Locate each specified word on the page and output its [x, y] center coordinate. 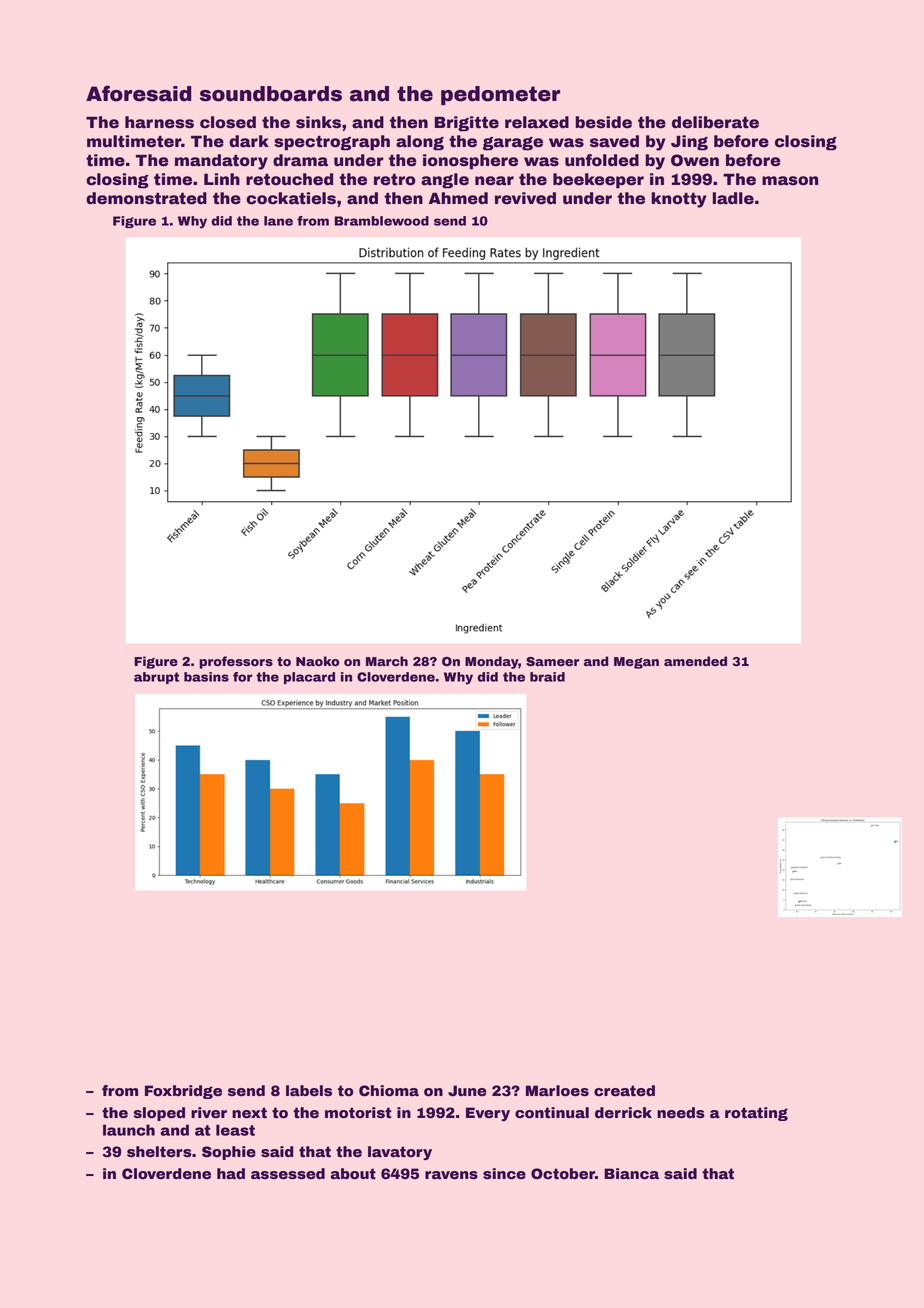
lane [278, 221]
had [231, 1174]
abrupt [156, 678]
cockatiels [291, 198]
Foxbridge [183, 1092]
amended [695, 661]
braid [547, 677]
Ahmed [458, 198]
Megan [636, 663]
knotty [679, 200]
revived [525, 198]
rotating [756, 1114]
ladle [733, 198]
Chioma [389, 1091]
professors [236, 662]
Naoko [317, 661]
